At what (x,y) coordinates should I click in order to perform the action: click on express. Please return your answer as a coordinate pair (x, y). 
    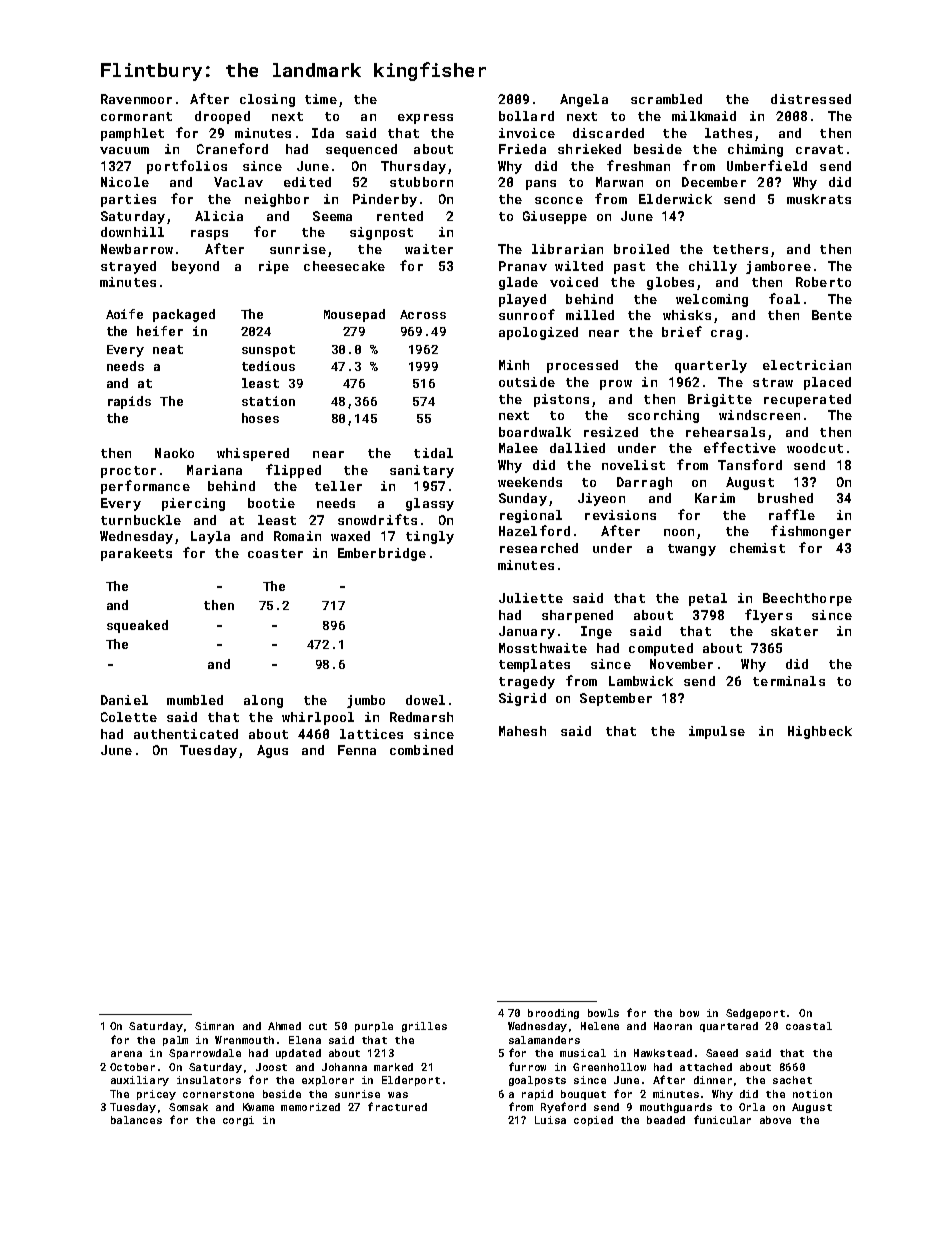
    Looking at the image, I should click on (425, 119).
